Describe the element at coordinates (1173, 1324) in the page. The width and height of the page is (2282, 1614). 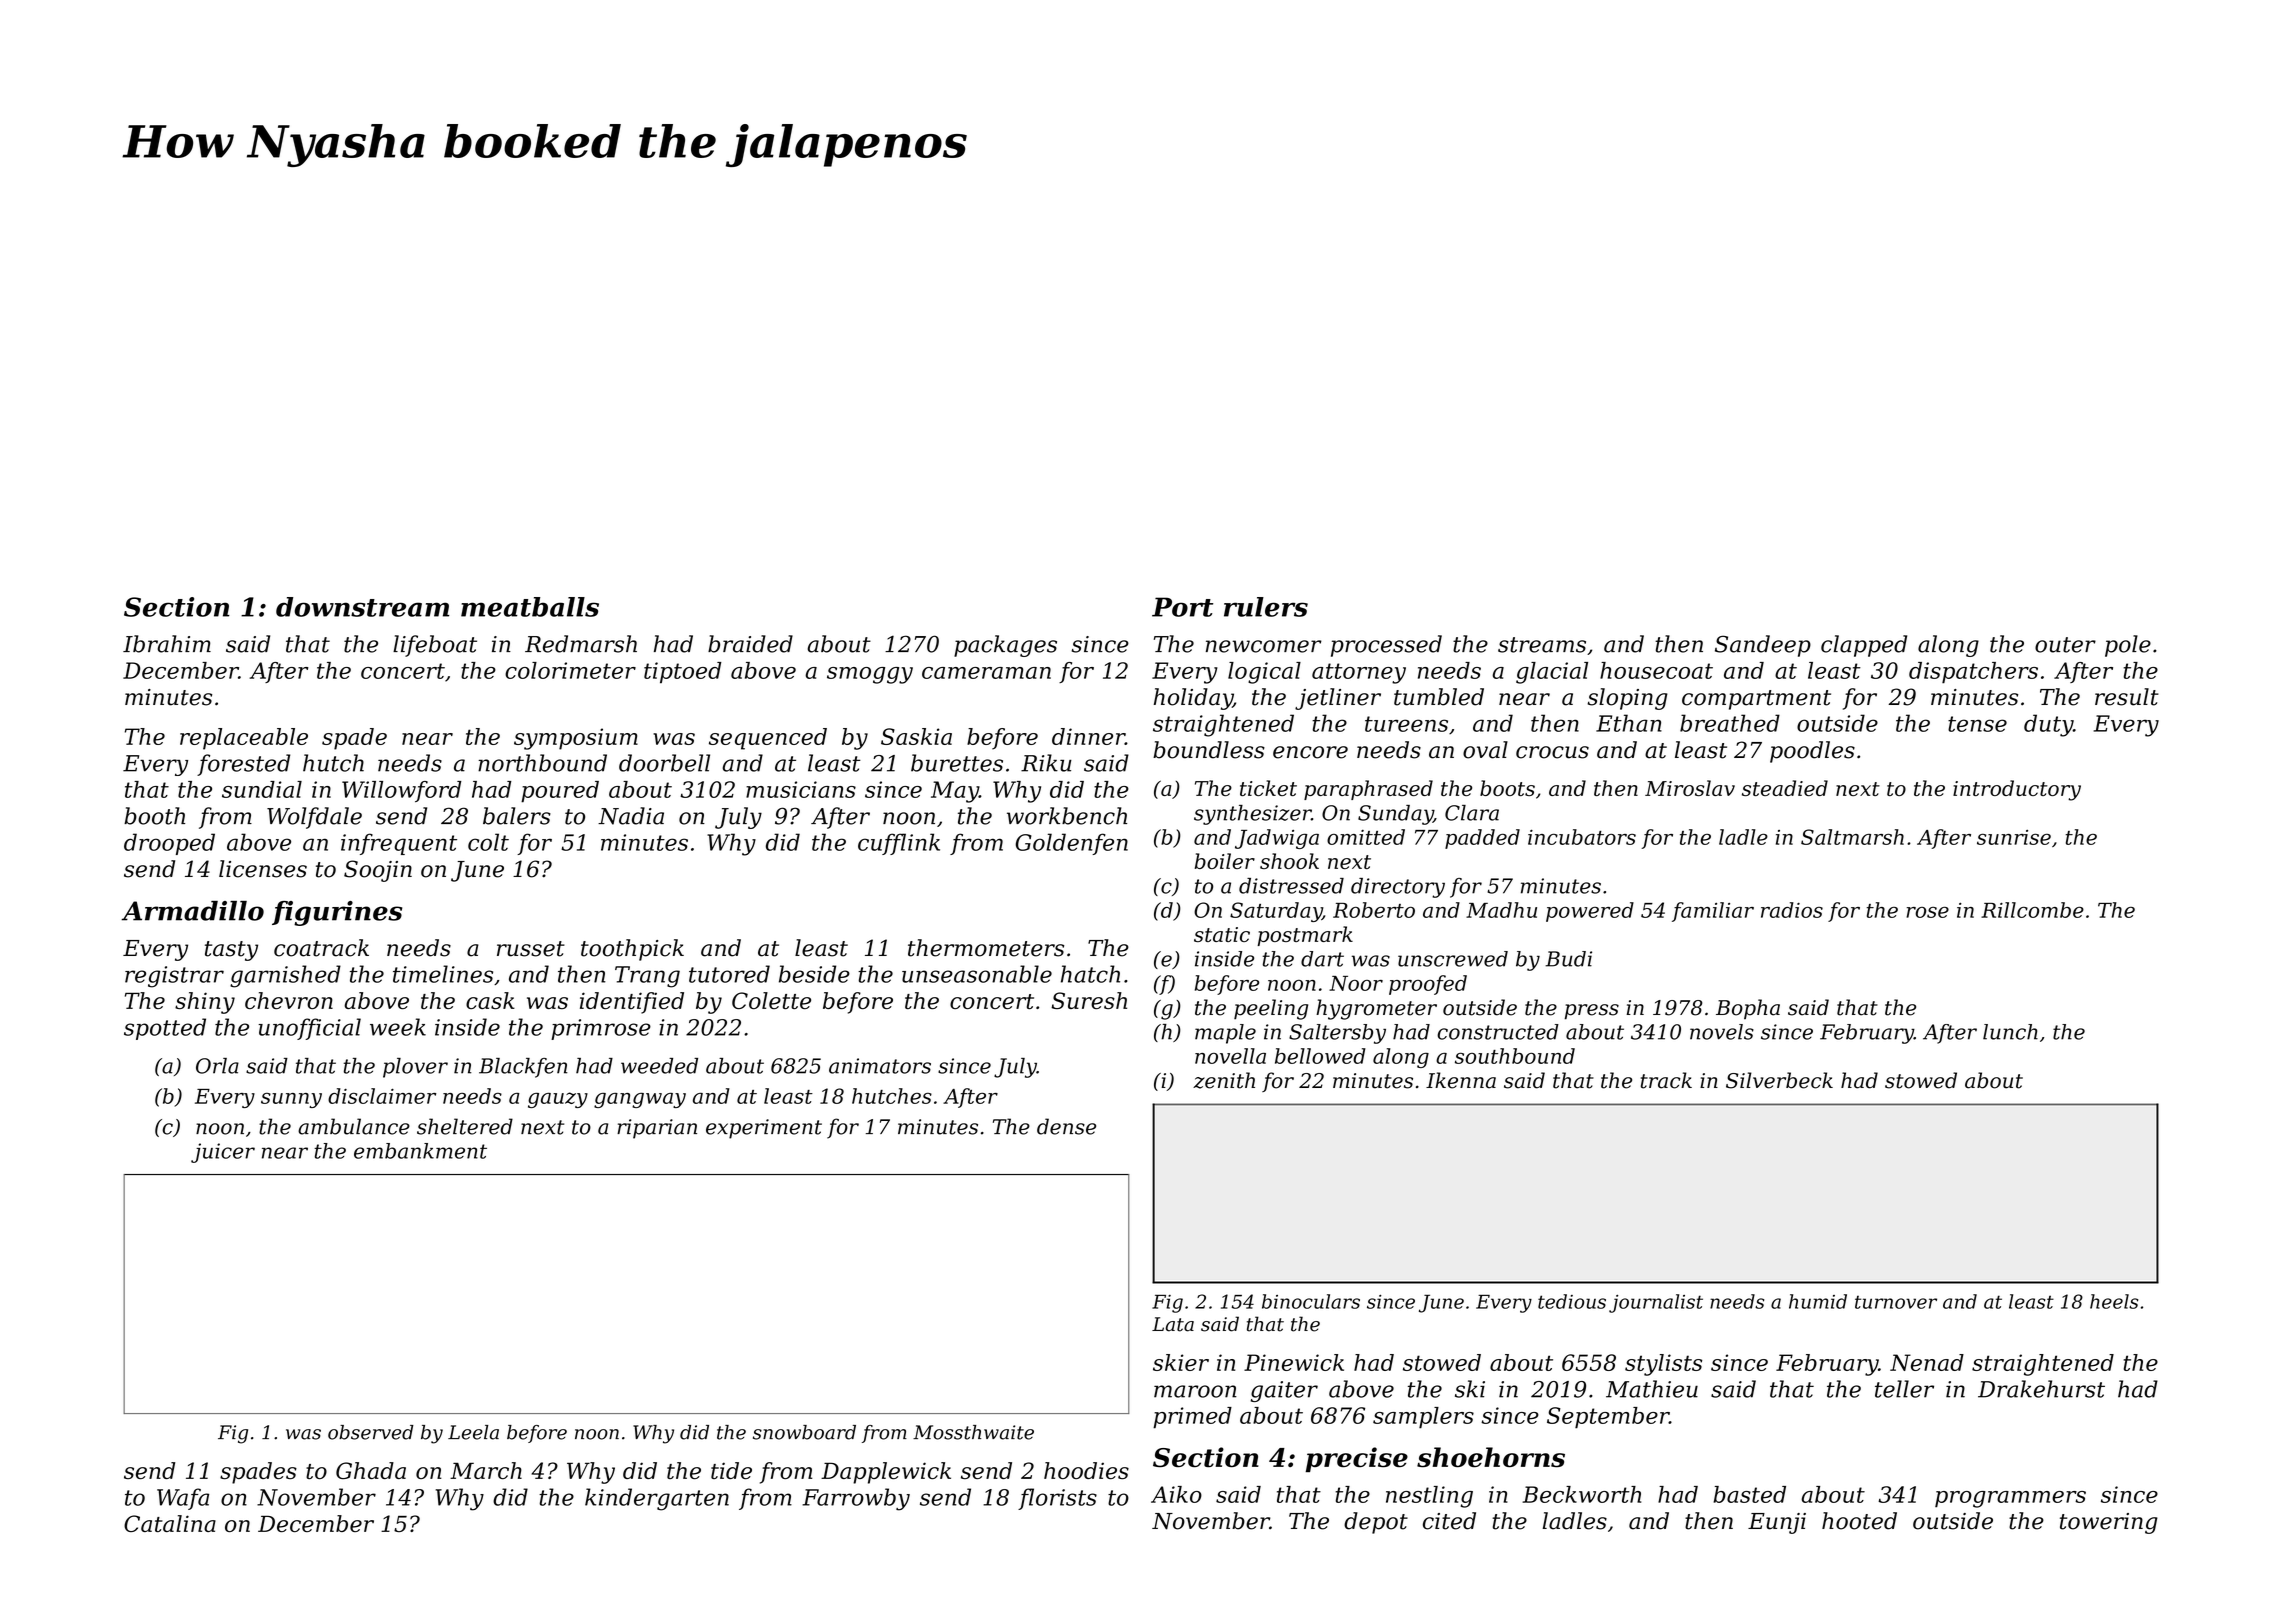
I see `Lata` at that location.
